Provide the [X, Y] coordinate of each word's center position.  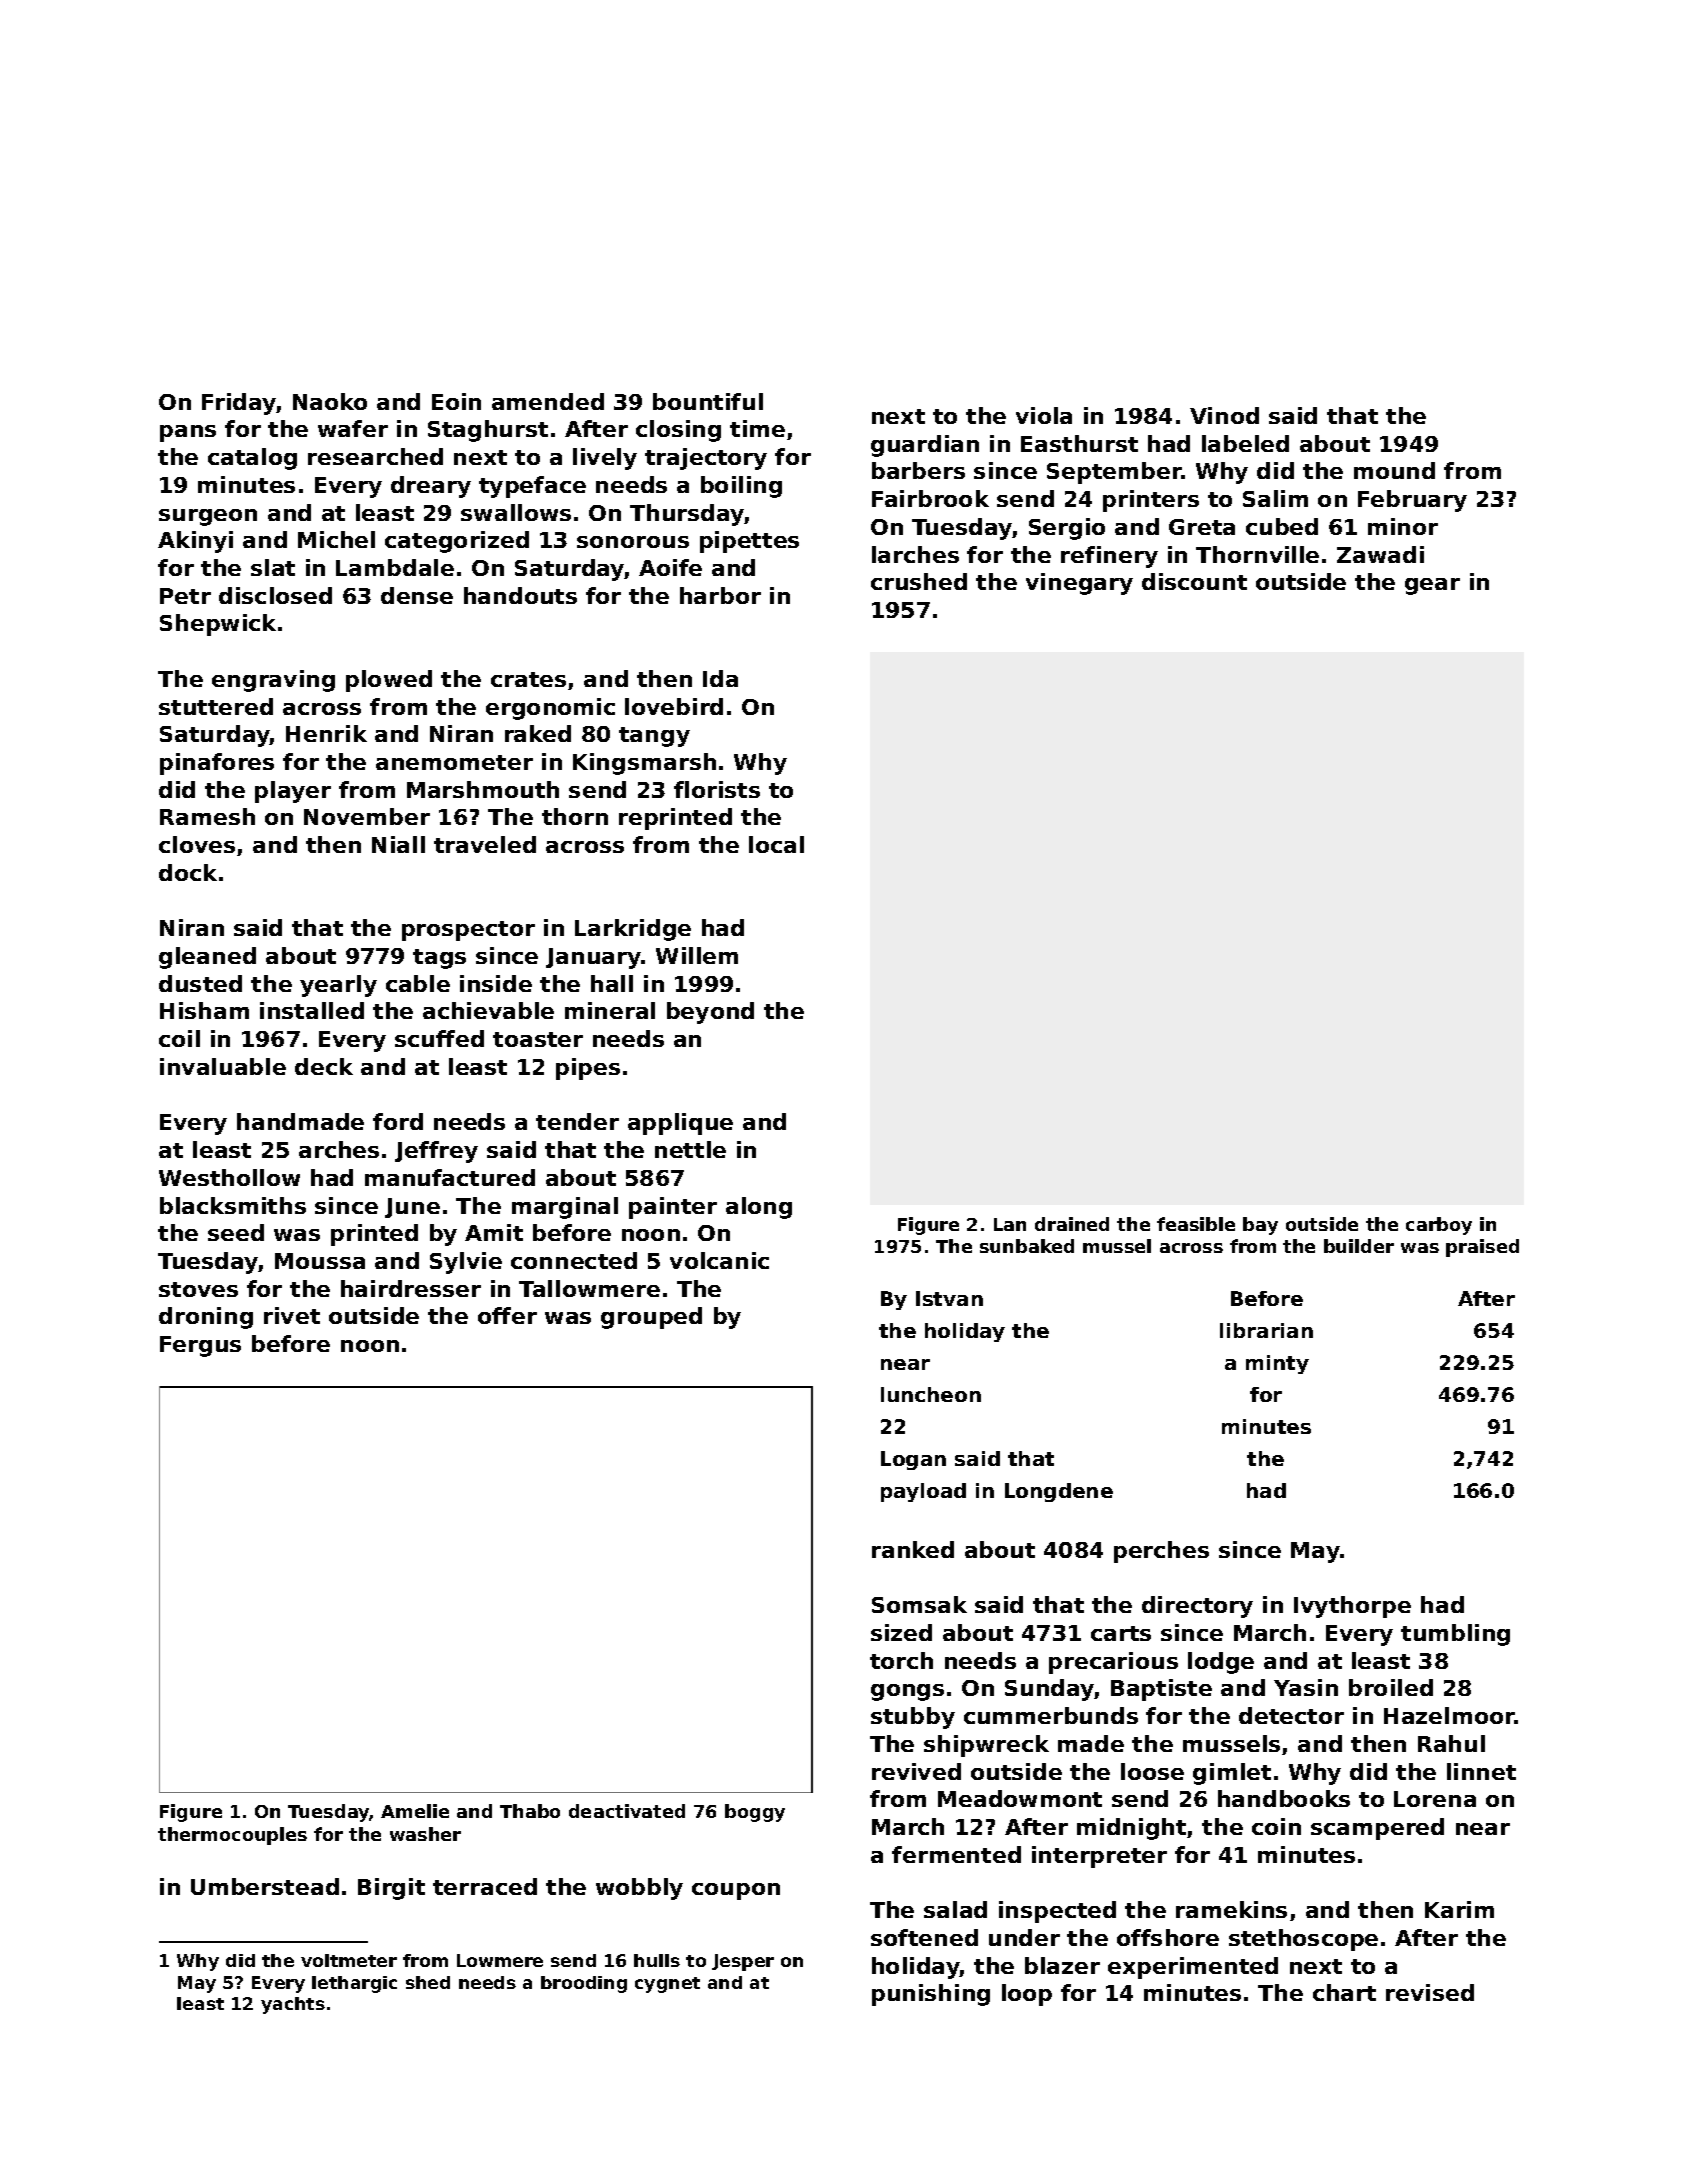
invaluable [223, 1066]
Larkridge [633, 930]
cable [418, 983]
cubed [1282, 526]
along [759, 1208]
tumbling [1455, 1635]
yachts [293, 2005]
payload [923, 1492]
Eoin [456, 401]
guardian [925, 446]
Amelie [415, 1811]
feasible [1196, 1224]
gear [1432, 586]
